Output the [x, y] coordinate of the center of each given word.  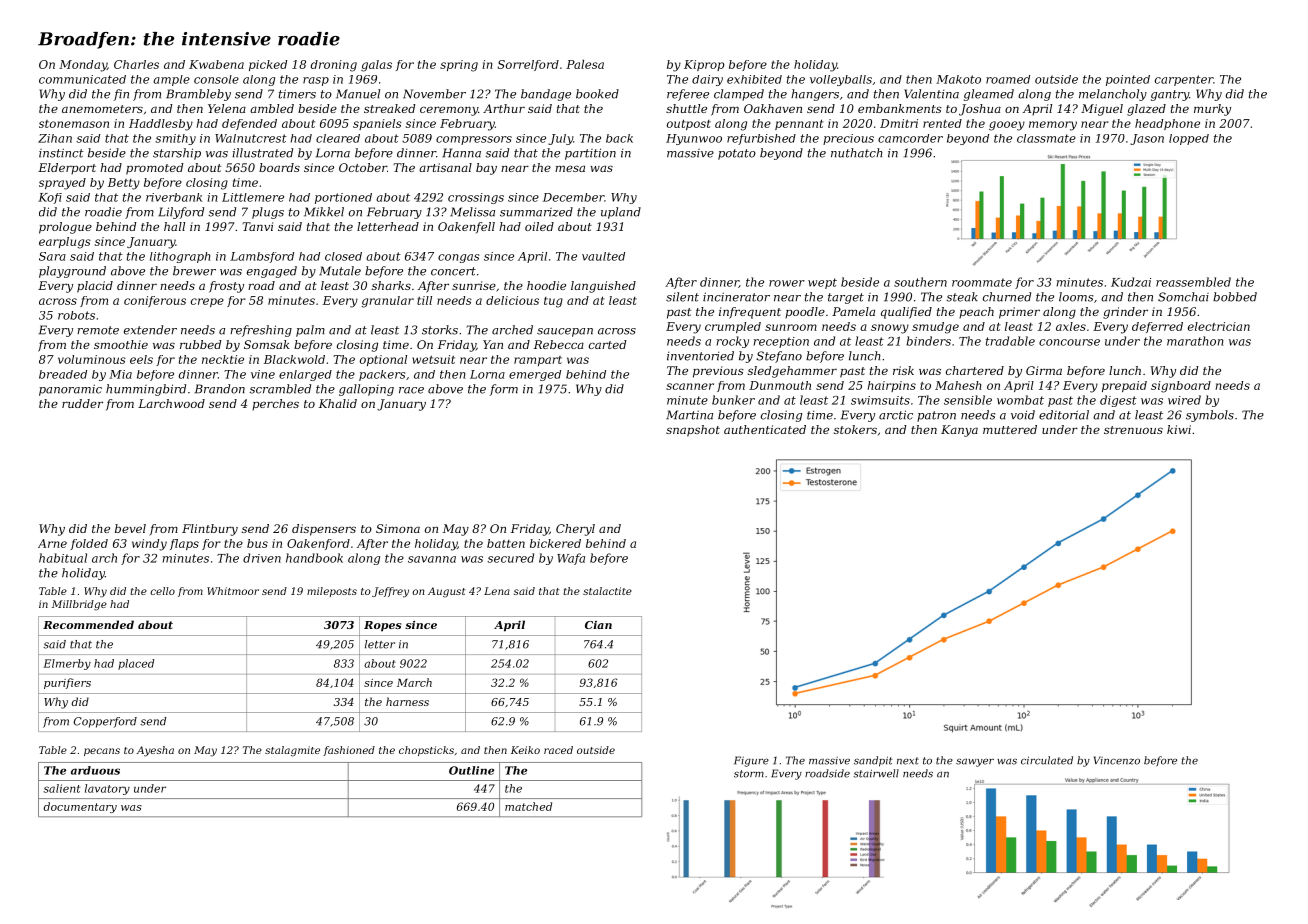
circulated [1047, 760]
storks [440, 330]
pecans [102, 752]
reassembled [1193, 282]
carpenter [1184, 80]
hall [174, 226]
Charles [136, 64]
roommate [982, 282]
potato [737, 154]
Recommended [88, 624]
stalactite [607, 591]
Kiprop [704, 65]
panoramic [70, 390]
